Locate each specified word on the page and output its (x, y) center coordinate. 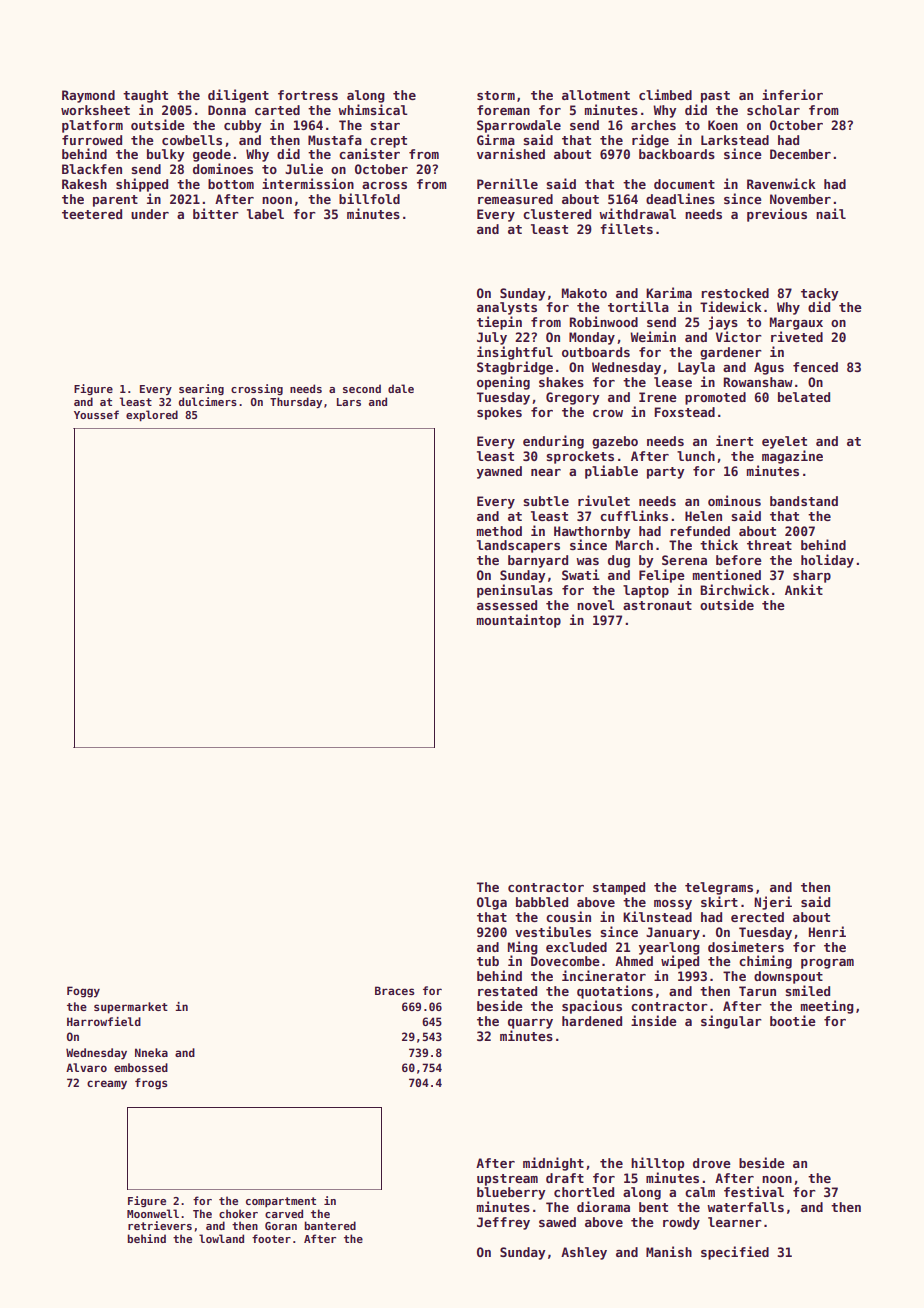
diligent (238, 96)
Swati (581, 574)
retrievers (160, 1225)
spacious (592, 1007)
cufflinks (634, 515)
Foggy (83, 992)
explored (152, 415)
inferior (792, 94)
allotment (596, 95)
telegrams (719, 888)
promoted (715, 398)
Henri (827, 931)
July (492, 338)
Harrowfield (104, 1021)
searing (201, 389)
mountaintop (519, 621)
